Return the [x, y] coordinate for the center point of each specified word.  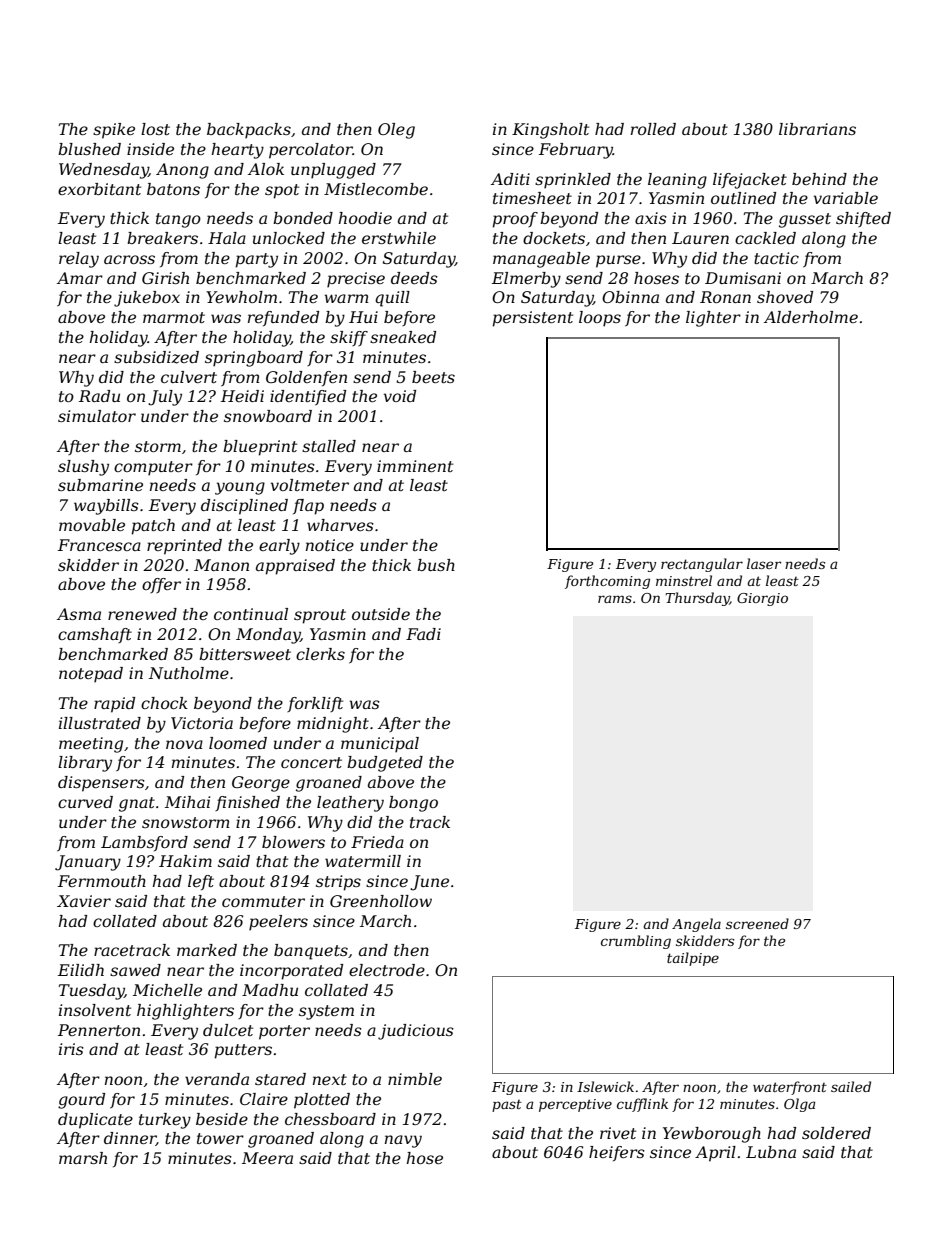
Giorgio [762, 599]
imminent [415, 466]
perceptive [575, 1105]
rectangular [702, 565]
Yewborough [712, 1135]
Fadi [423, 634]
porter [284, 1032]
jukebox [147, 299]
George [261, 784]
